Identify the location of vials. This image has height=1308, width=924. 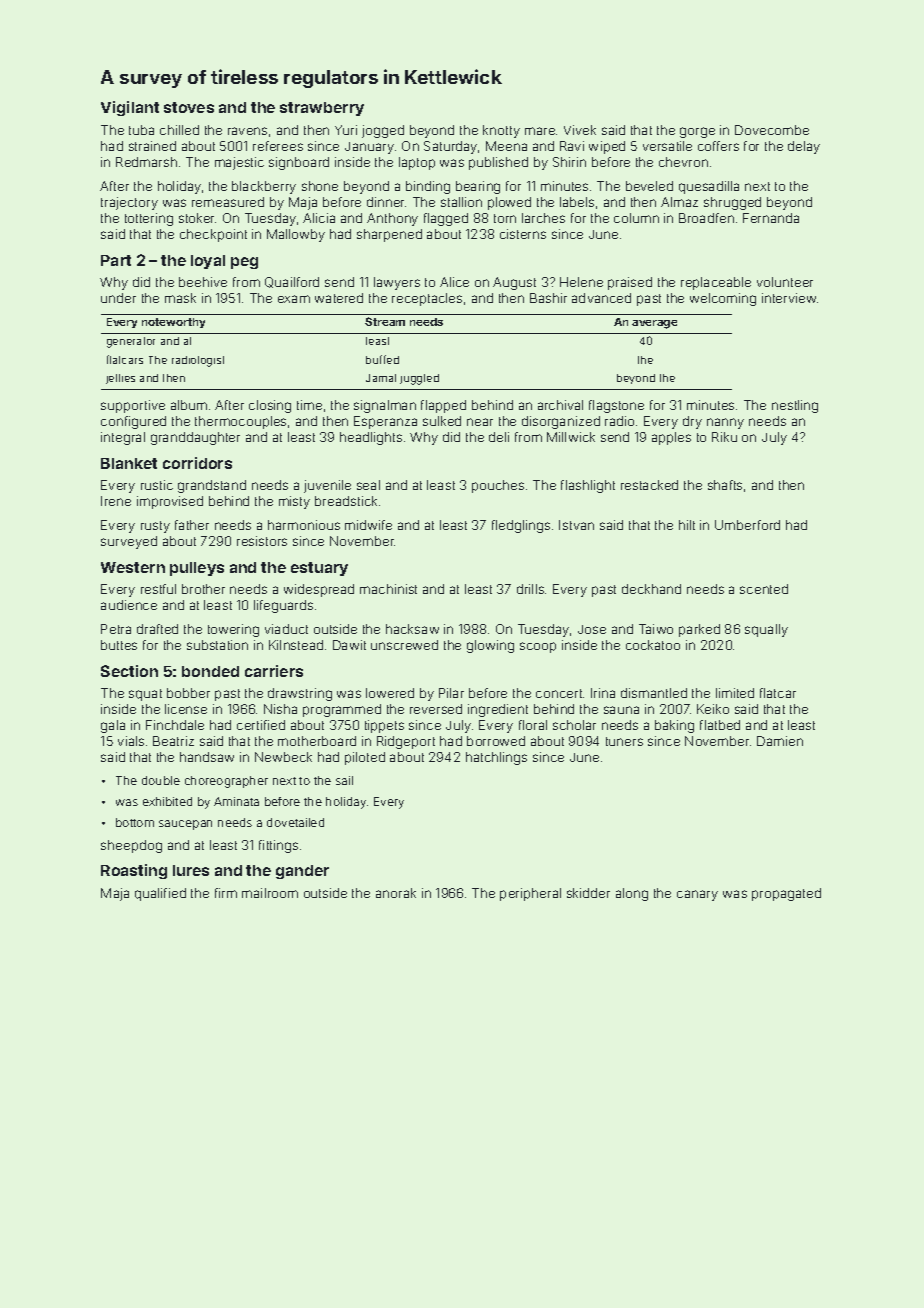
(131, 741).
